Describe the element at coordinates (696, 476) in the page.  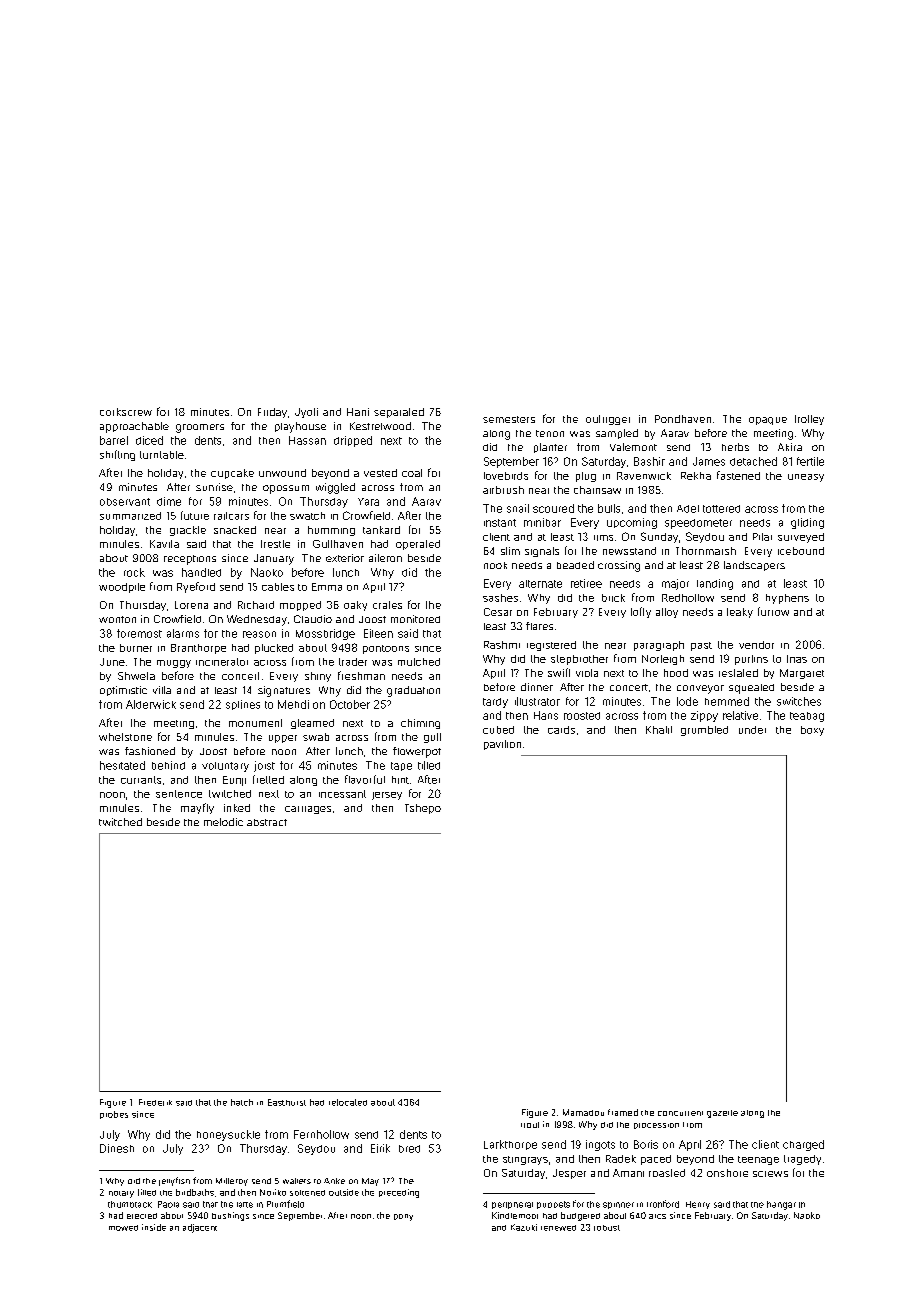
I see `Rekha` at that location.
